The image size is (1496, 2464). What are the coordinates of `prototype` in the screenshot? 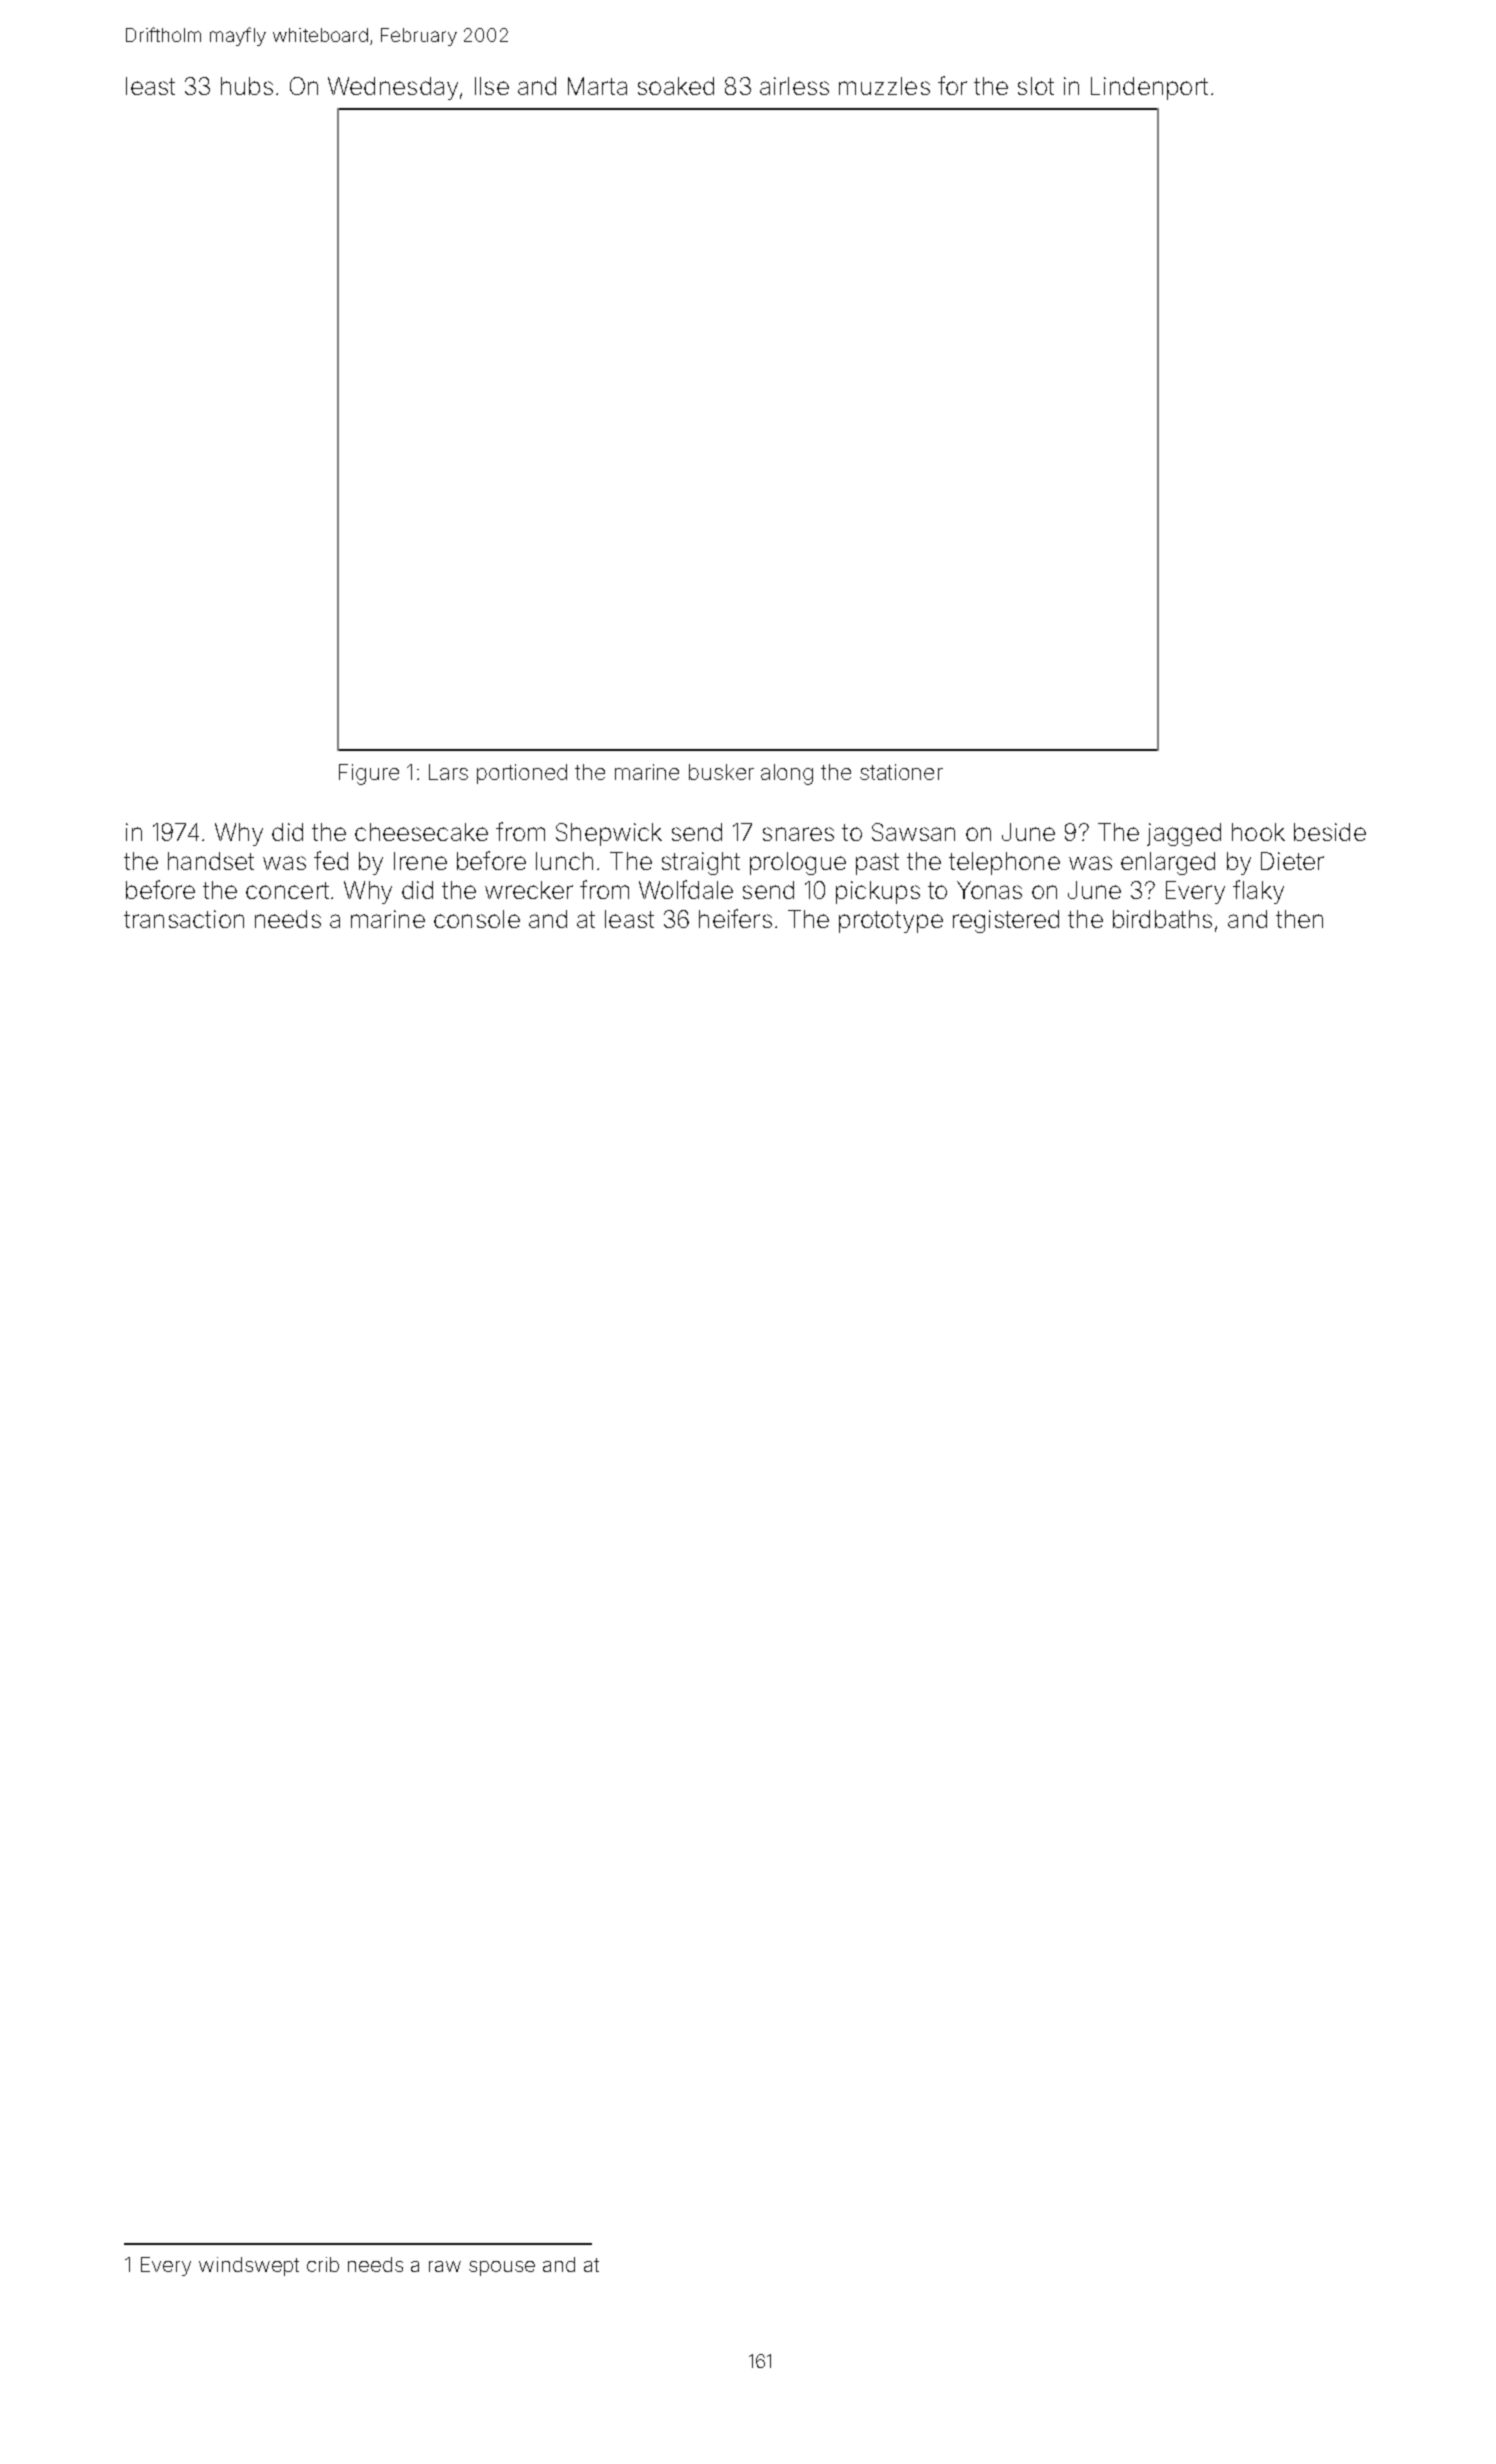 It's located at (891, 922).
